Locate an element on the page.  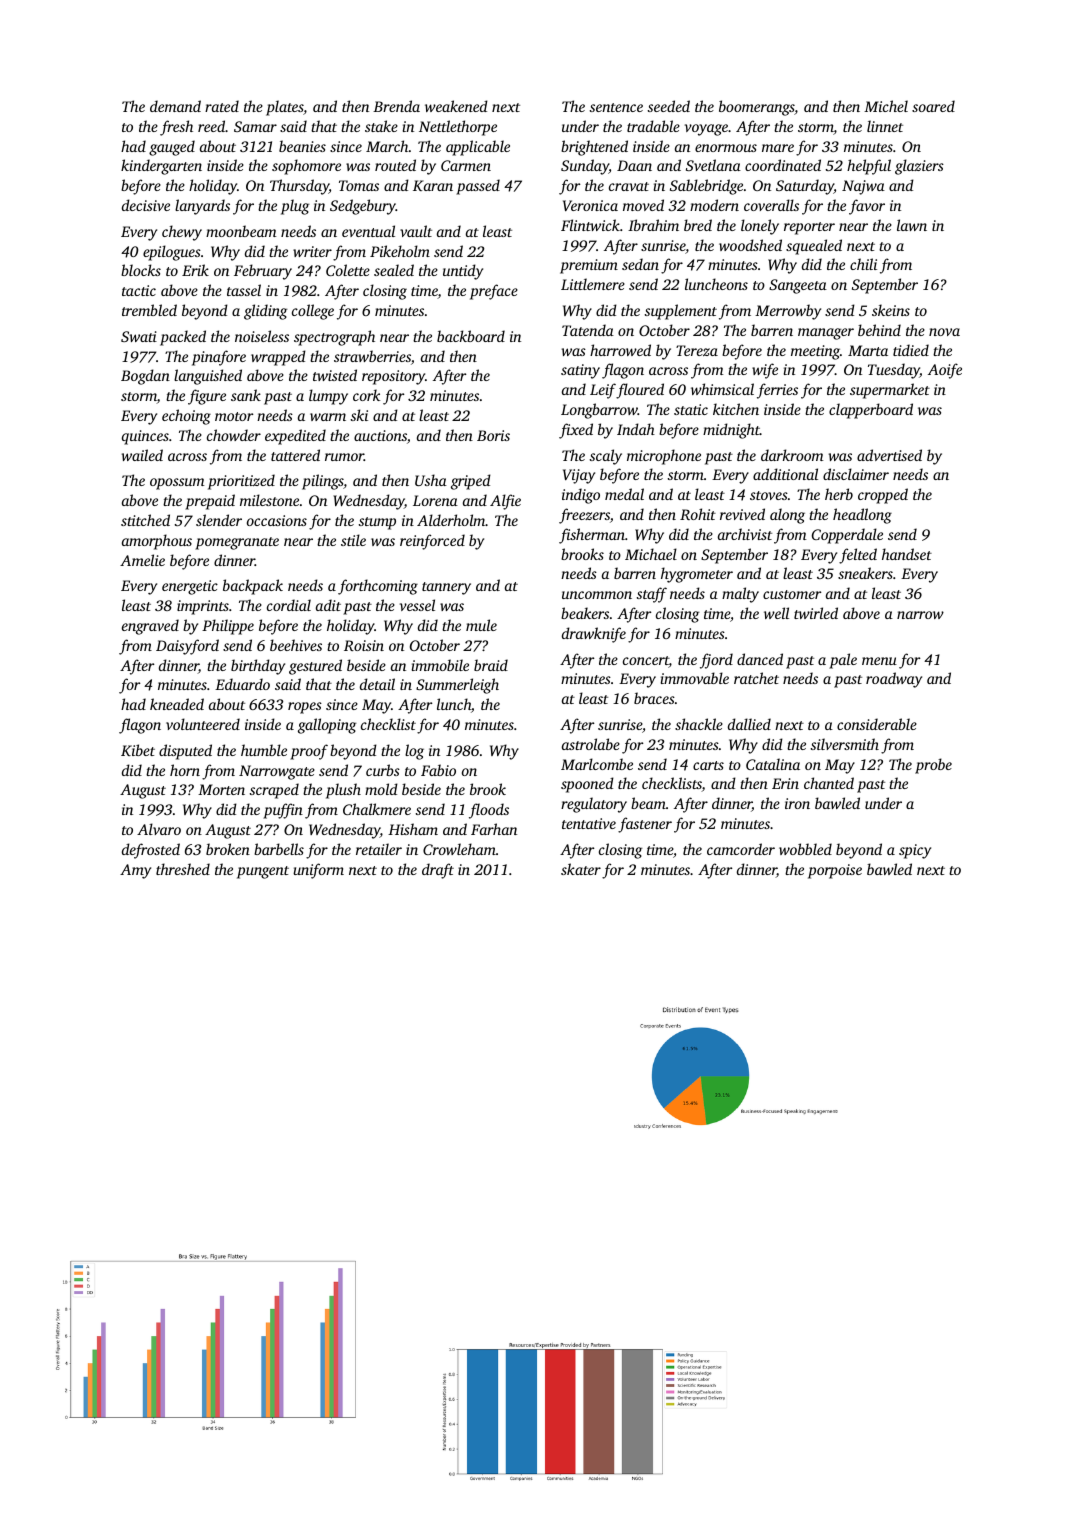
humble is located at coordinates (264, 750).
